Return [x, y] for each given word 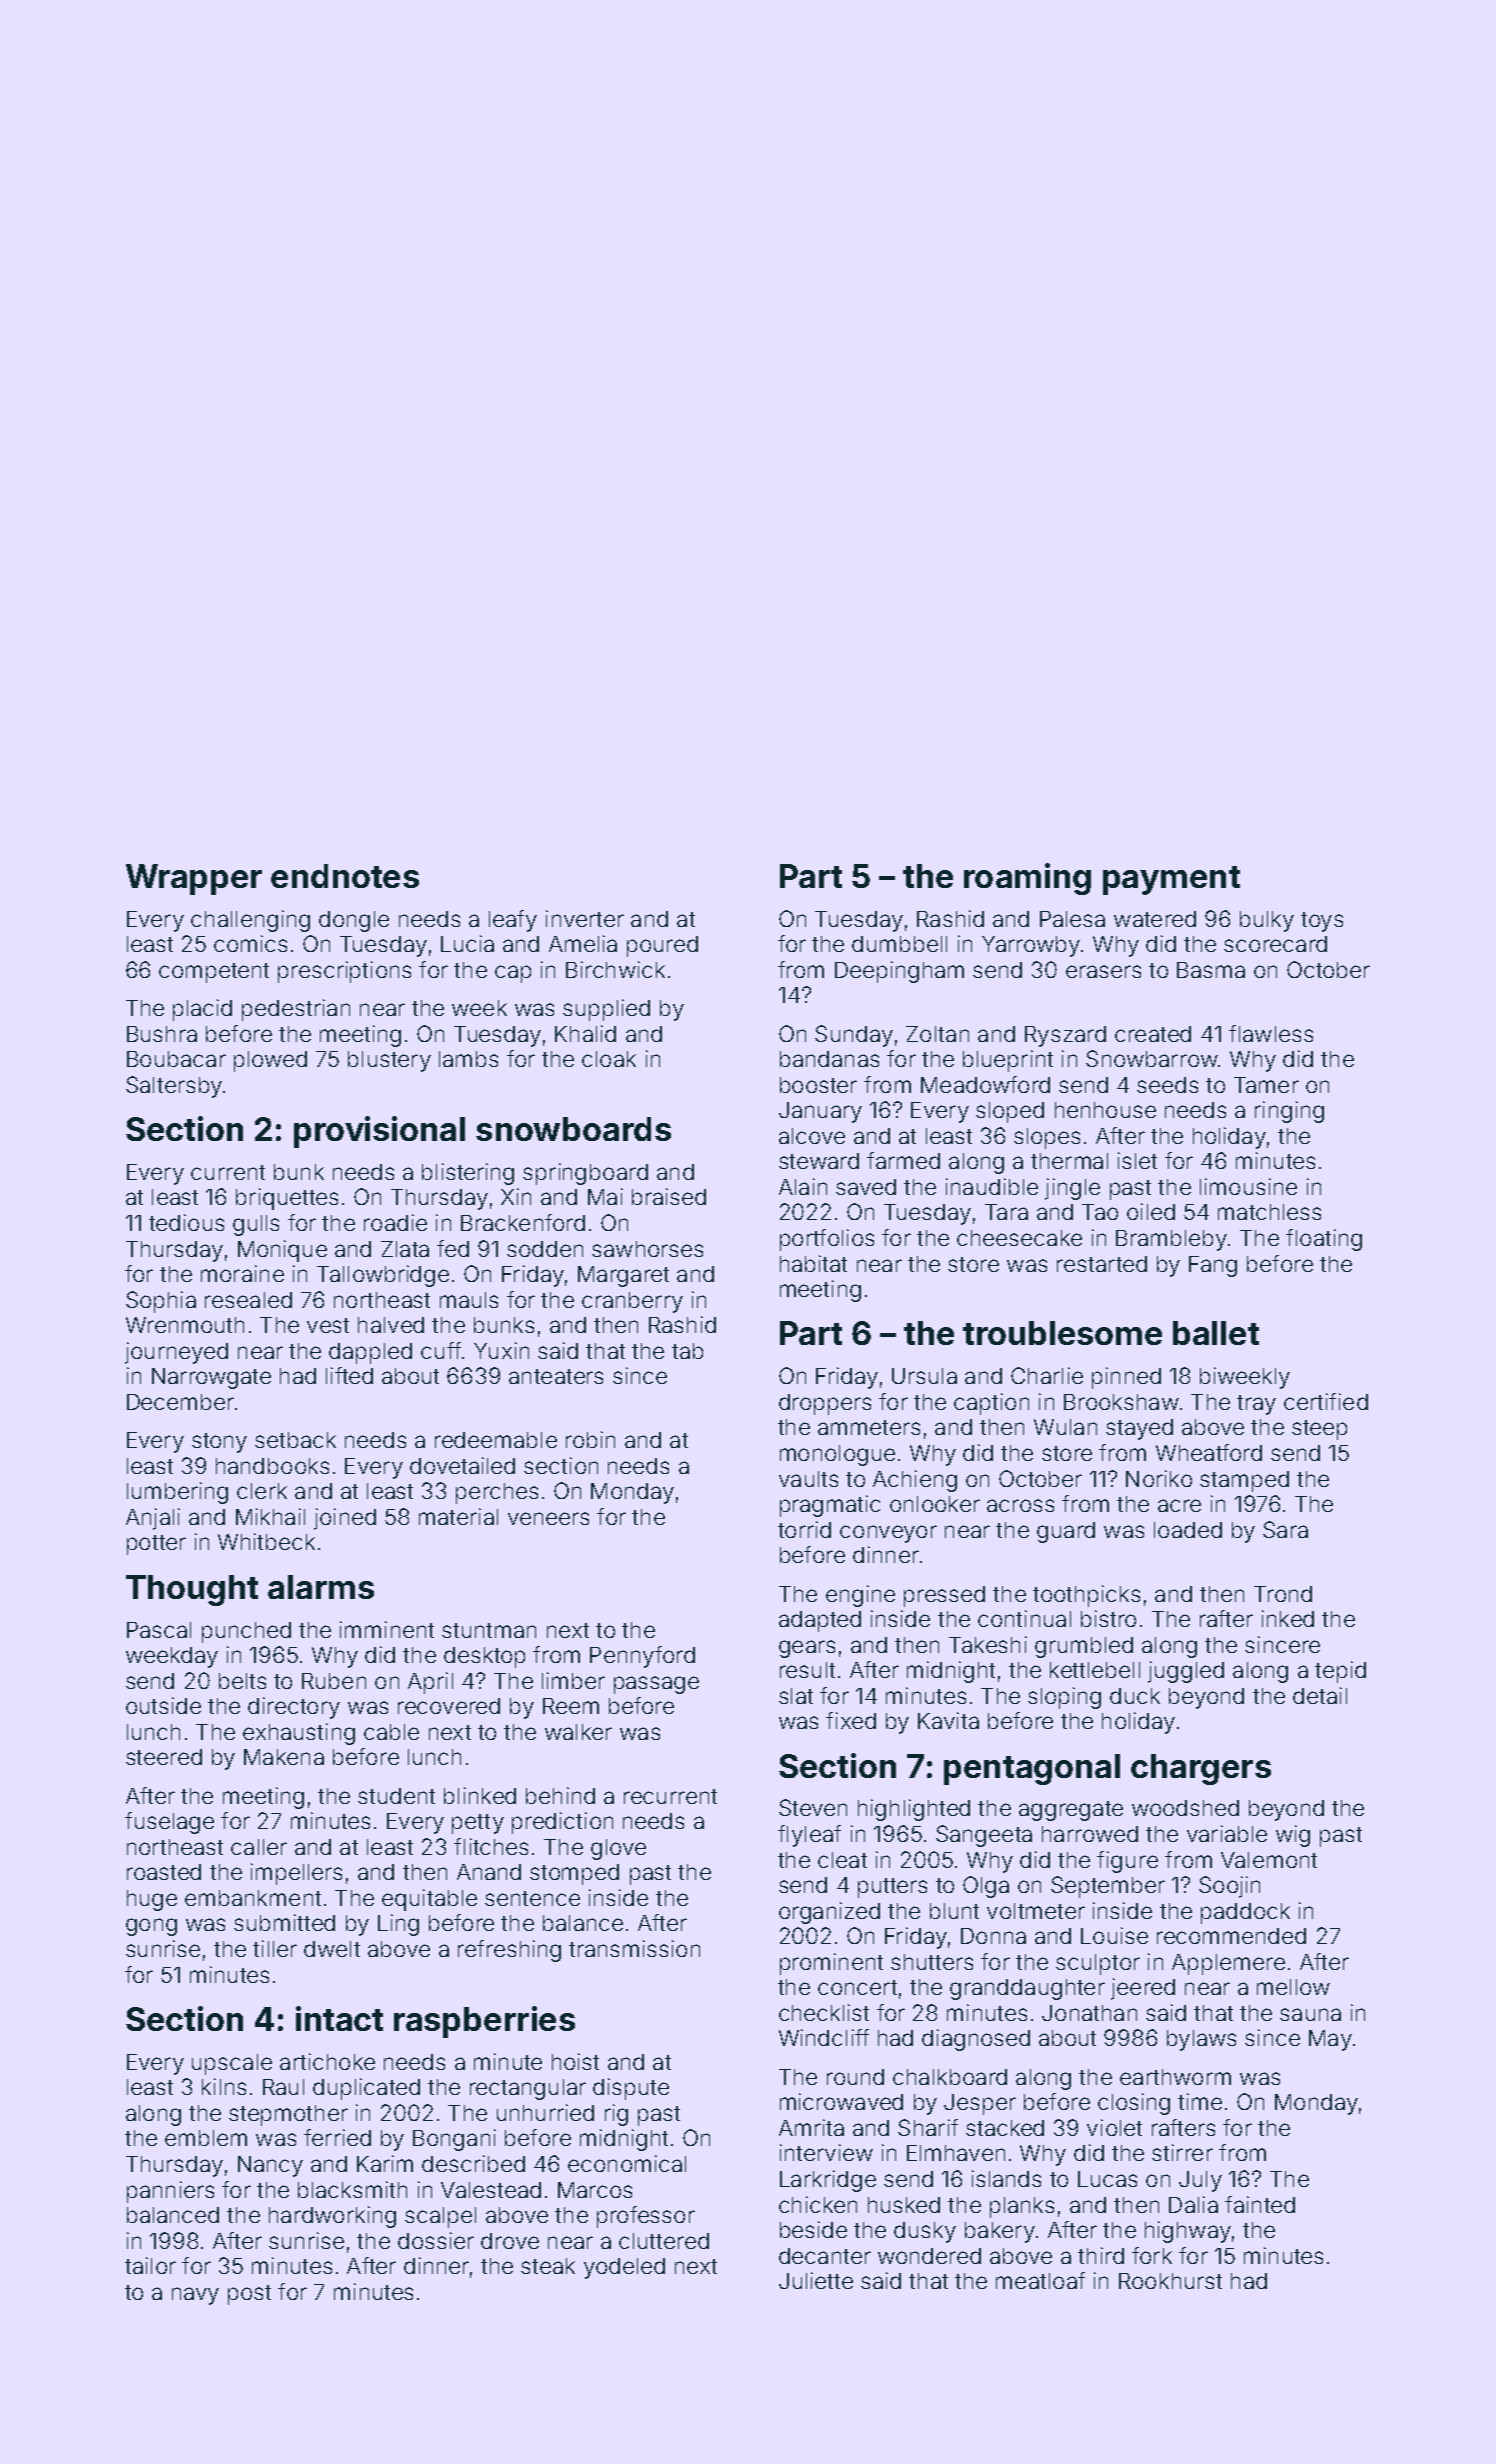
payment [1171, 880]
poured [662, 946]
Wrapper [194, 879]
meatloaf [1040, 2280]
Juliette [816, 2280]
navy [195, 2296]
